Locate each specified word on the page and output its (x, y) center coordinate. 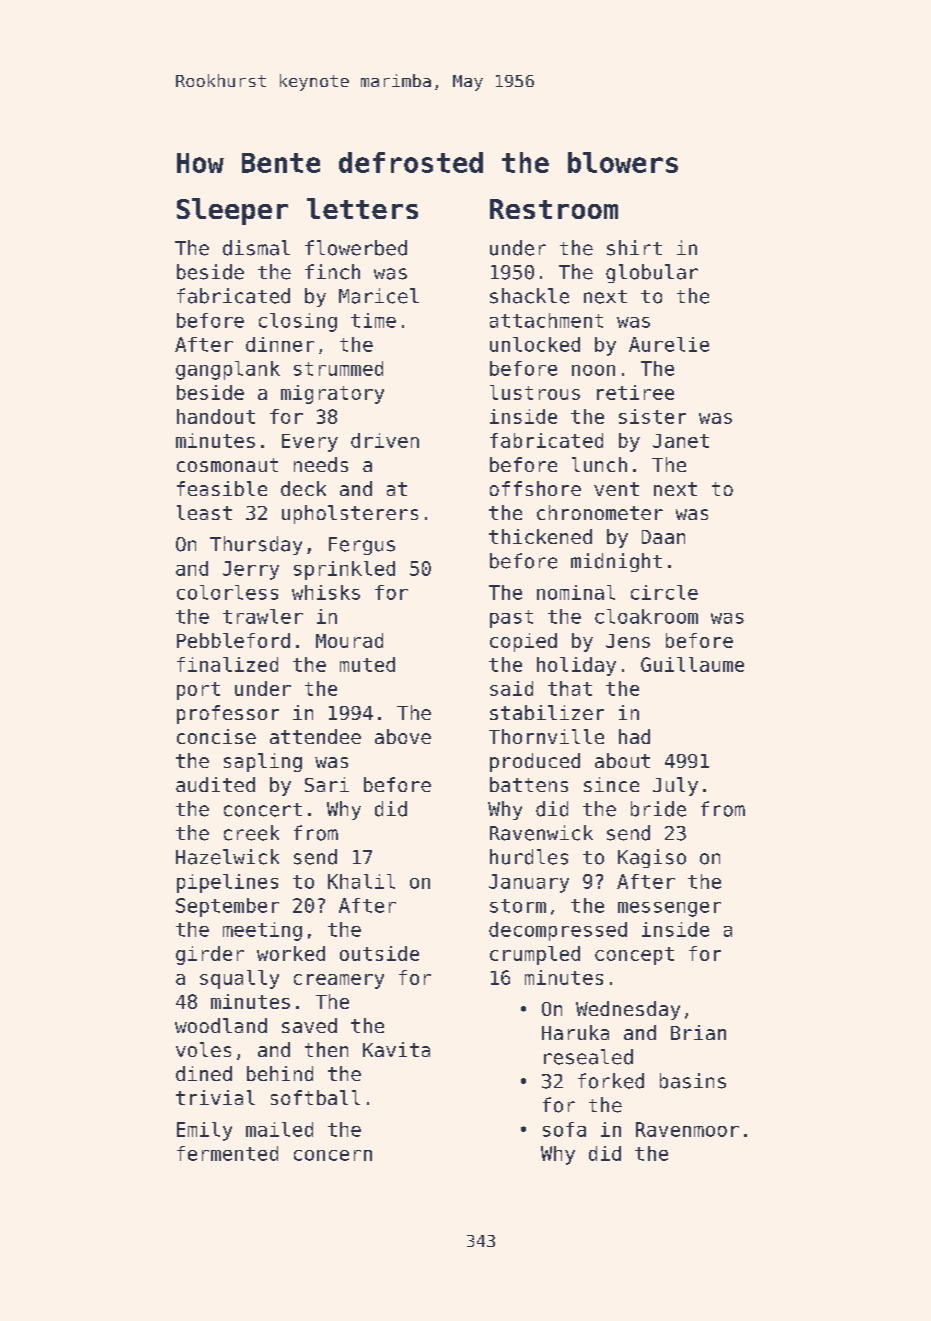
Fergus (362, 546)
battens (529, 784)
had (634, 736)
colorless (227, 592)
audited (215, 784)
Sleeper (232, 211)
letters (362, 208)
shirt (634, 248)
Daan (663, 537)
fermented (227, 1153)
